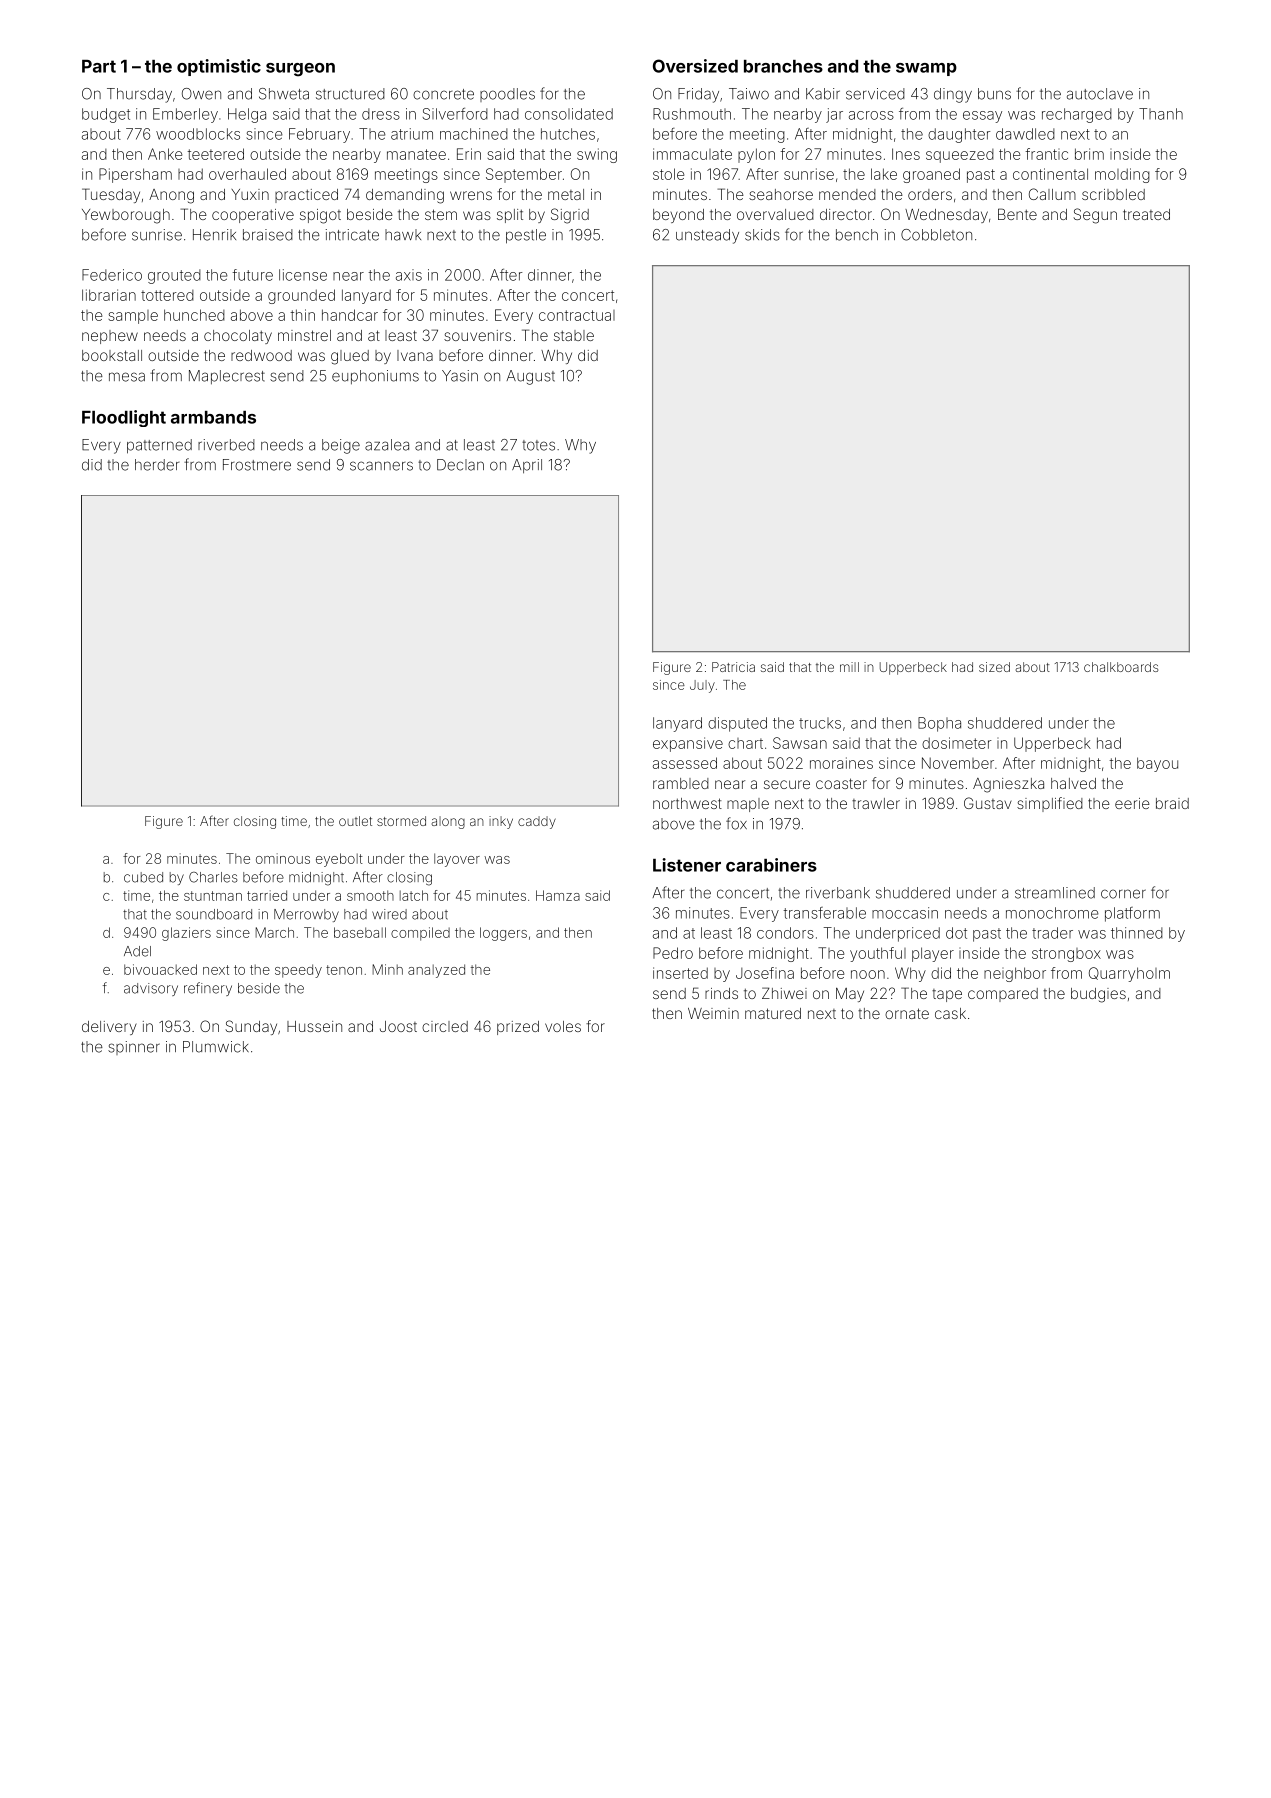 This image has width=1271, height=1798. Describe the element at coordinates (530, 377) in the image. I see `August` at that location.
